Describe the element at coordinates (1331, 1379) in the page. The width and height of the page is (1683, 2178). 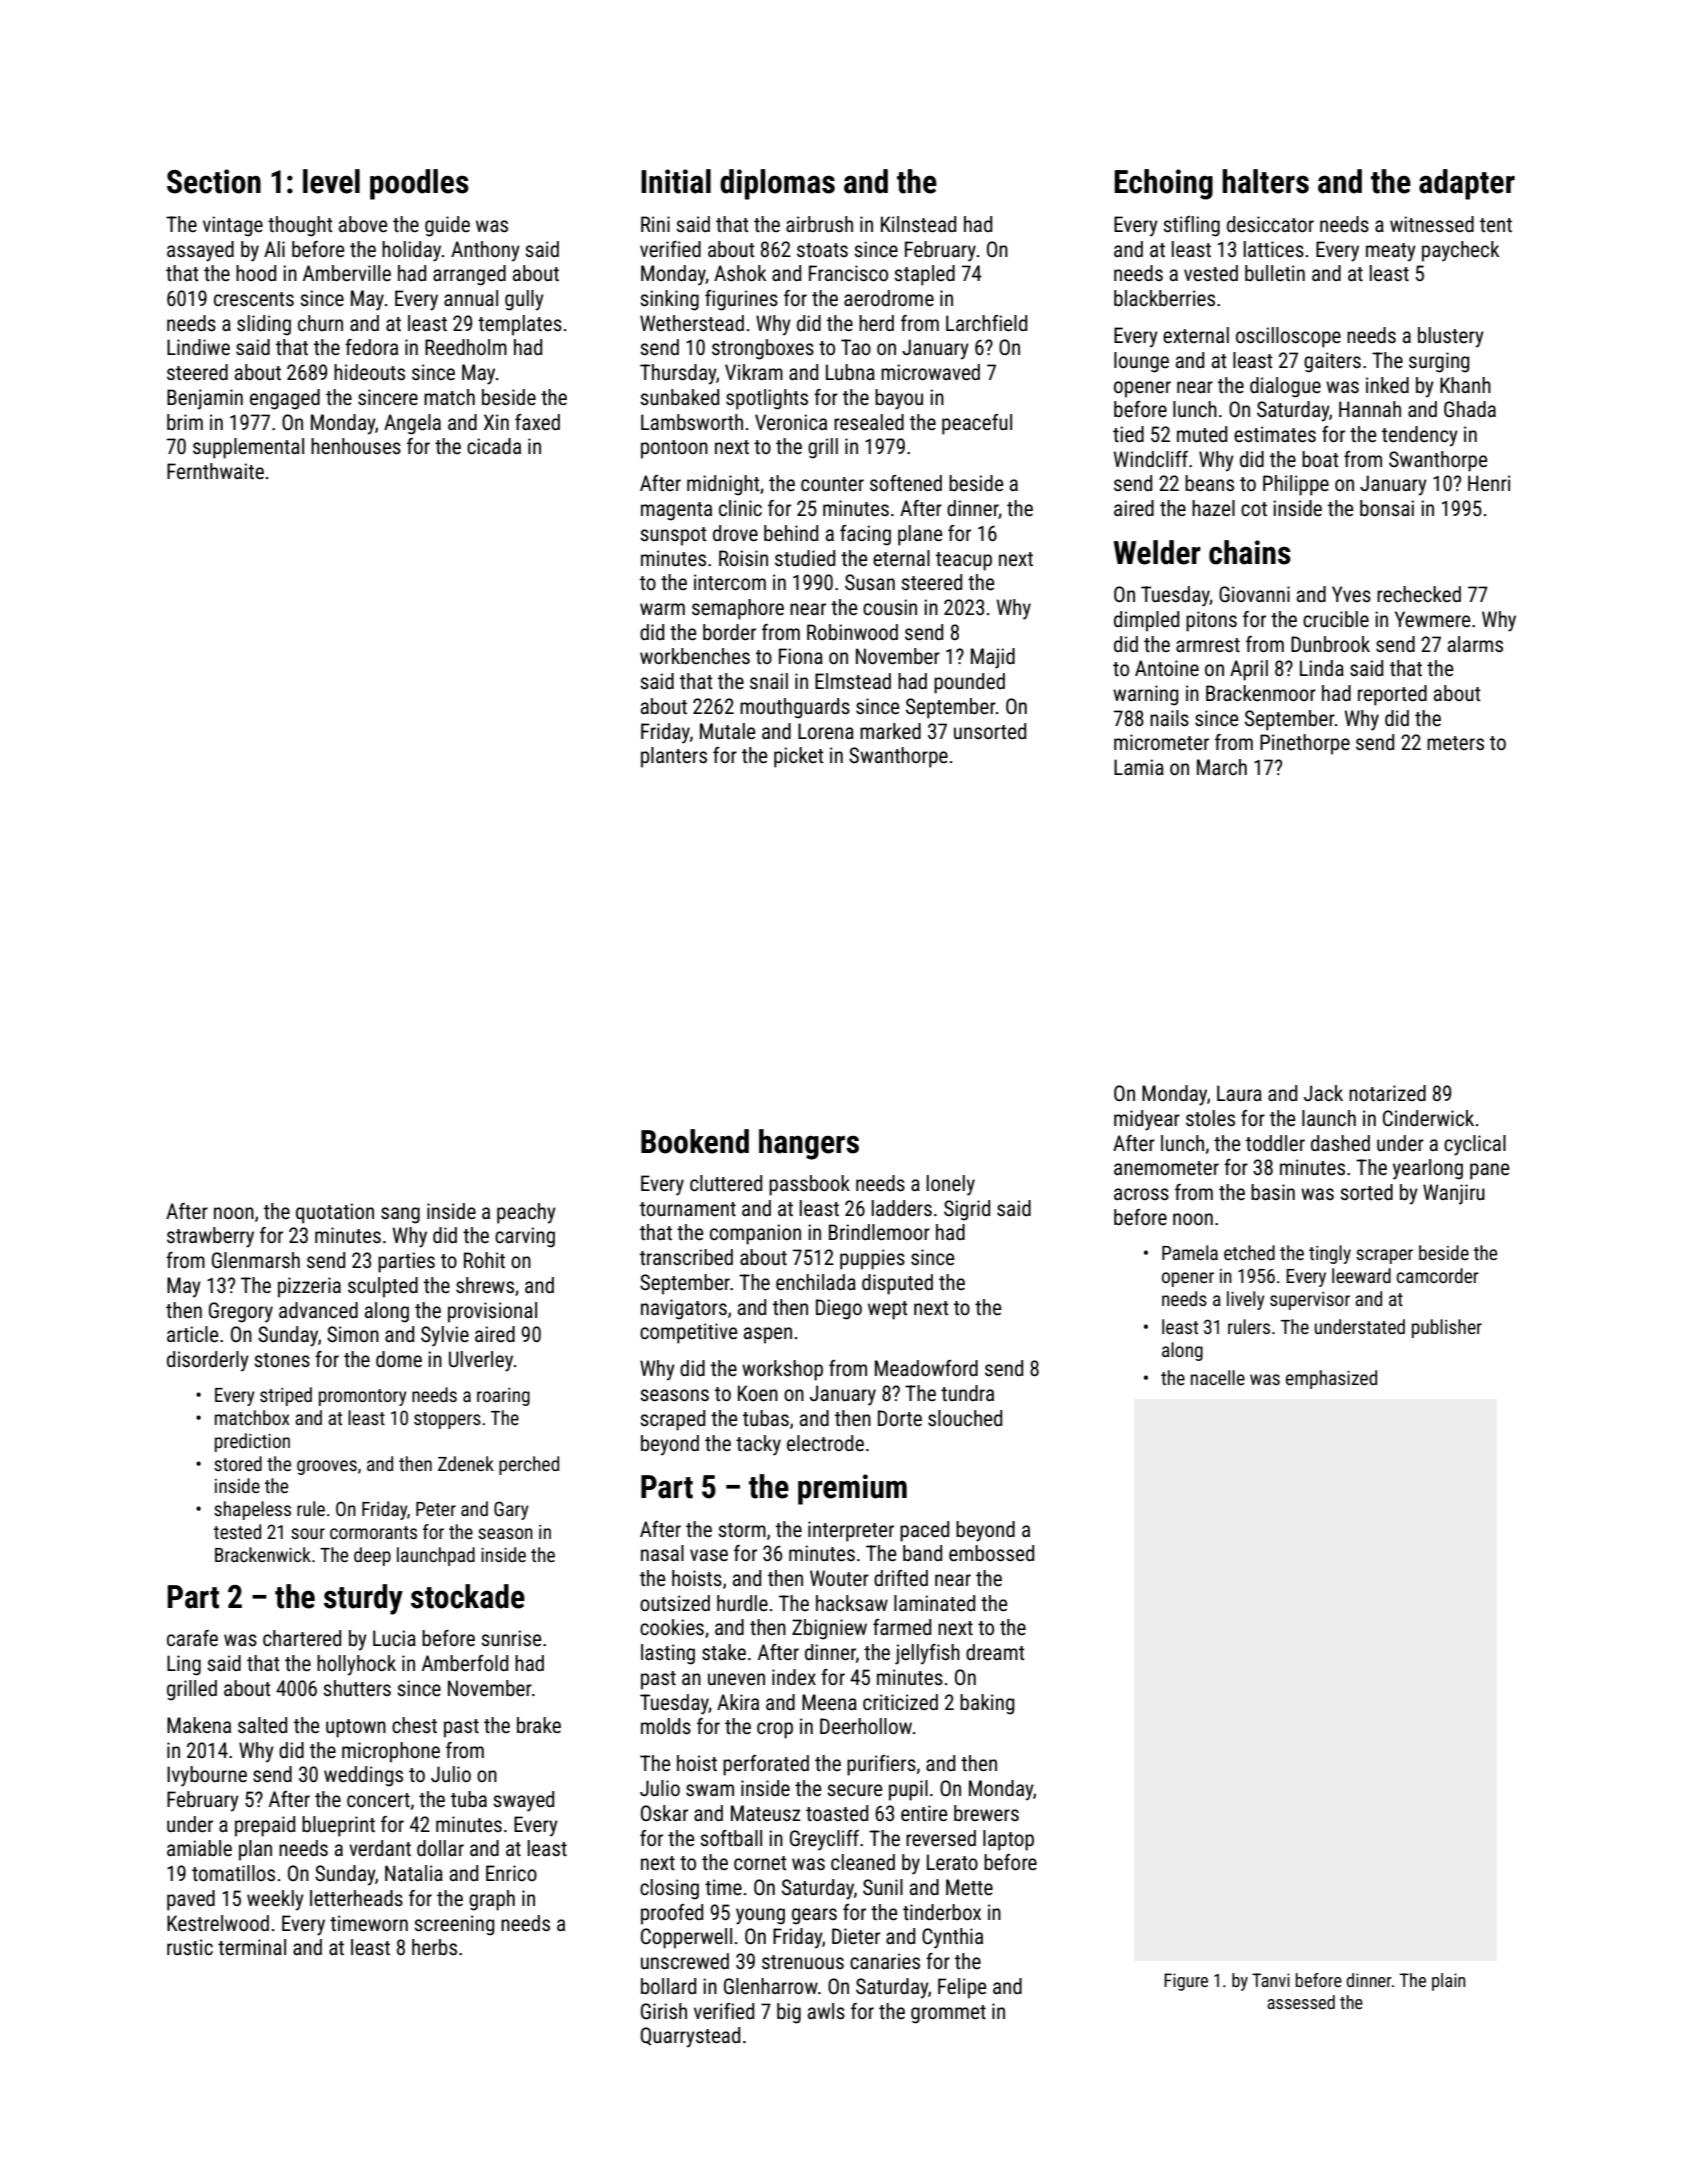
I see `emphasized` at that location.
